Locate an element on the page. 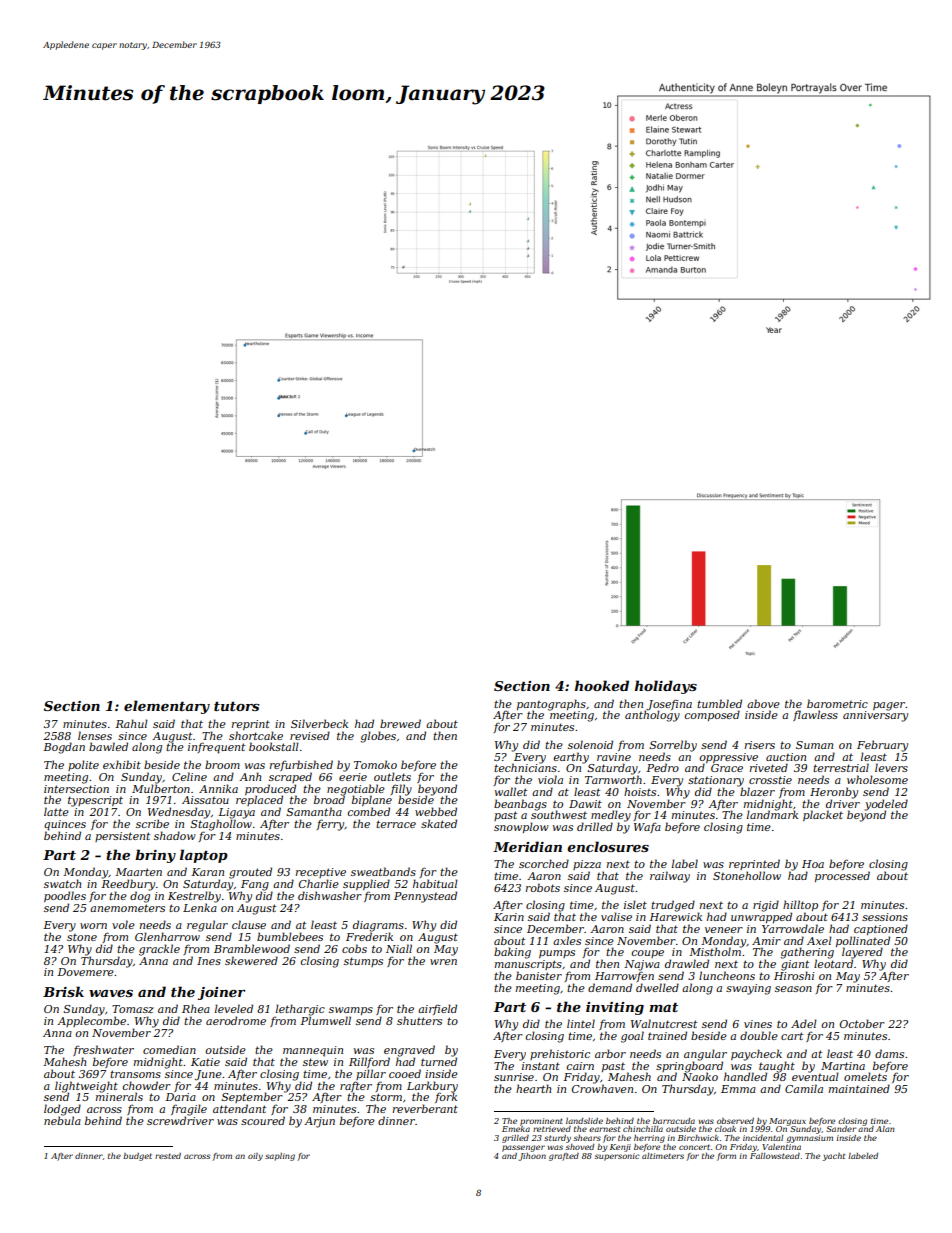  shutters is located at coordinates (419, 1020).
